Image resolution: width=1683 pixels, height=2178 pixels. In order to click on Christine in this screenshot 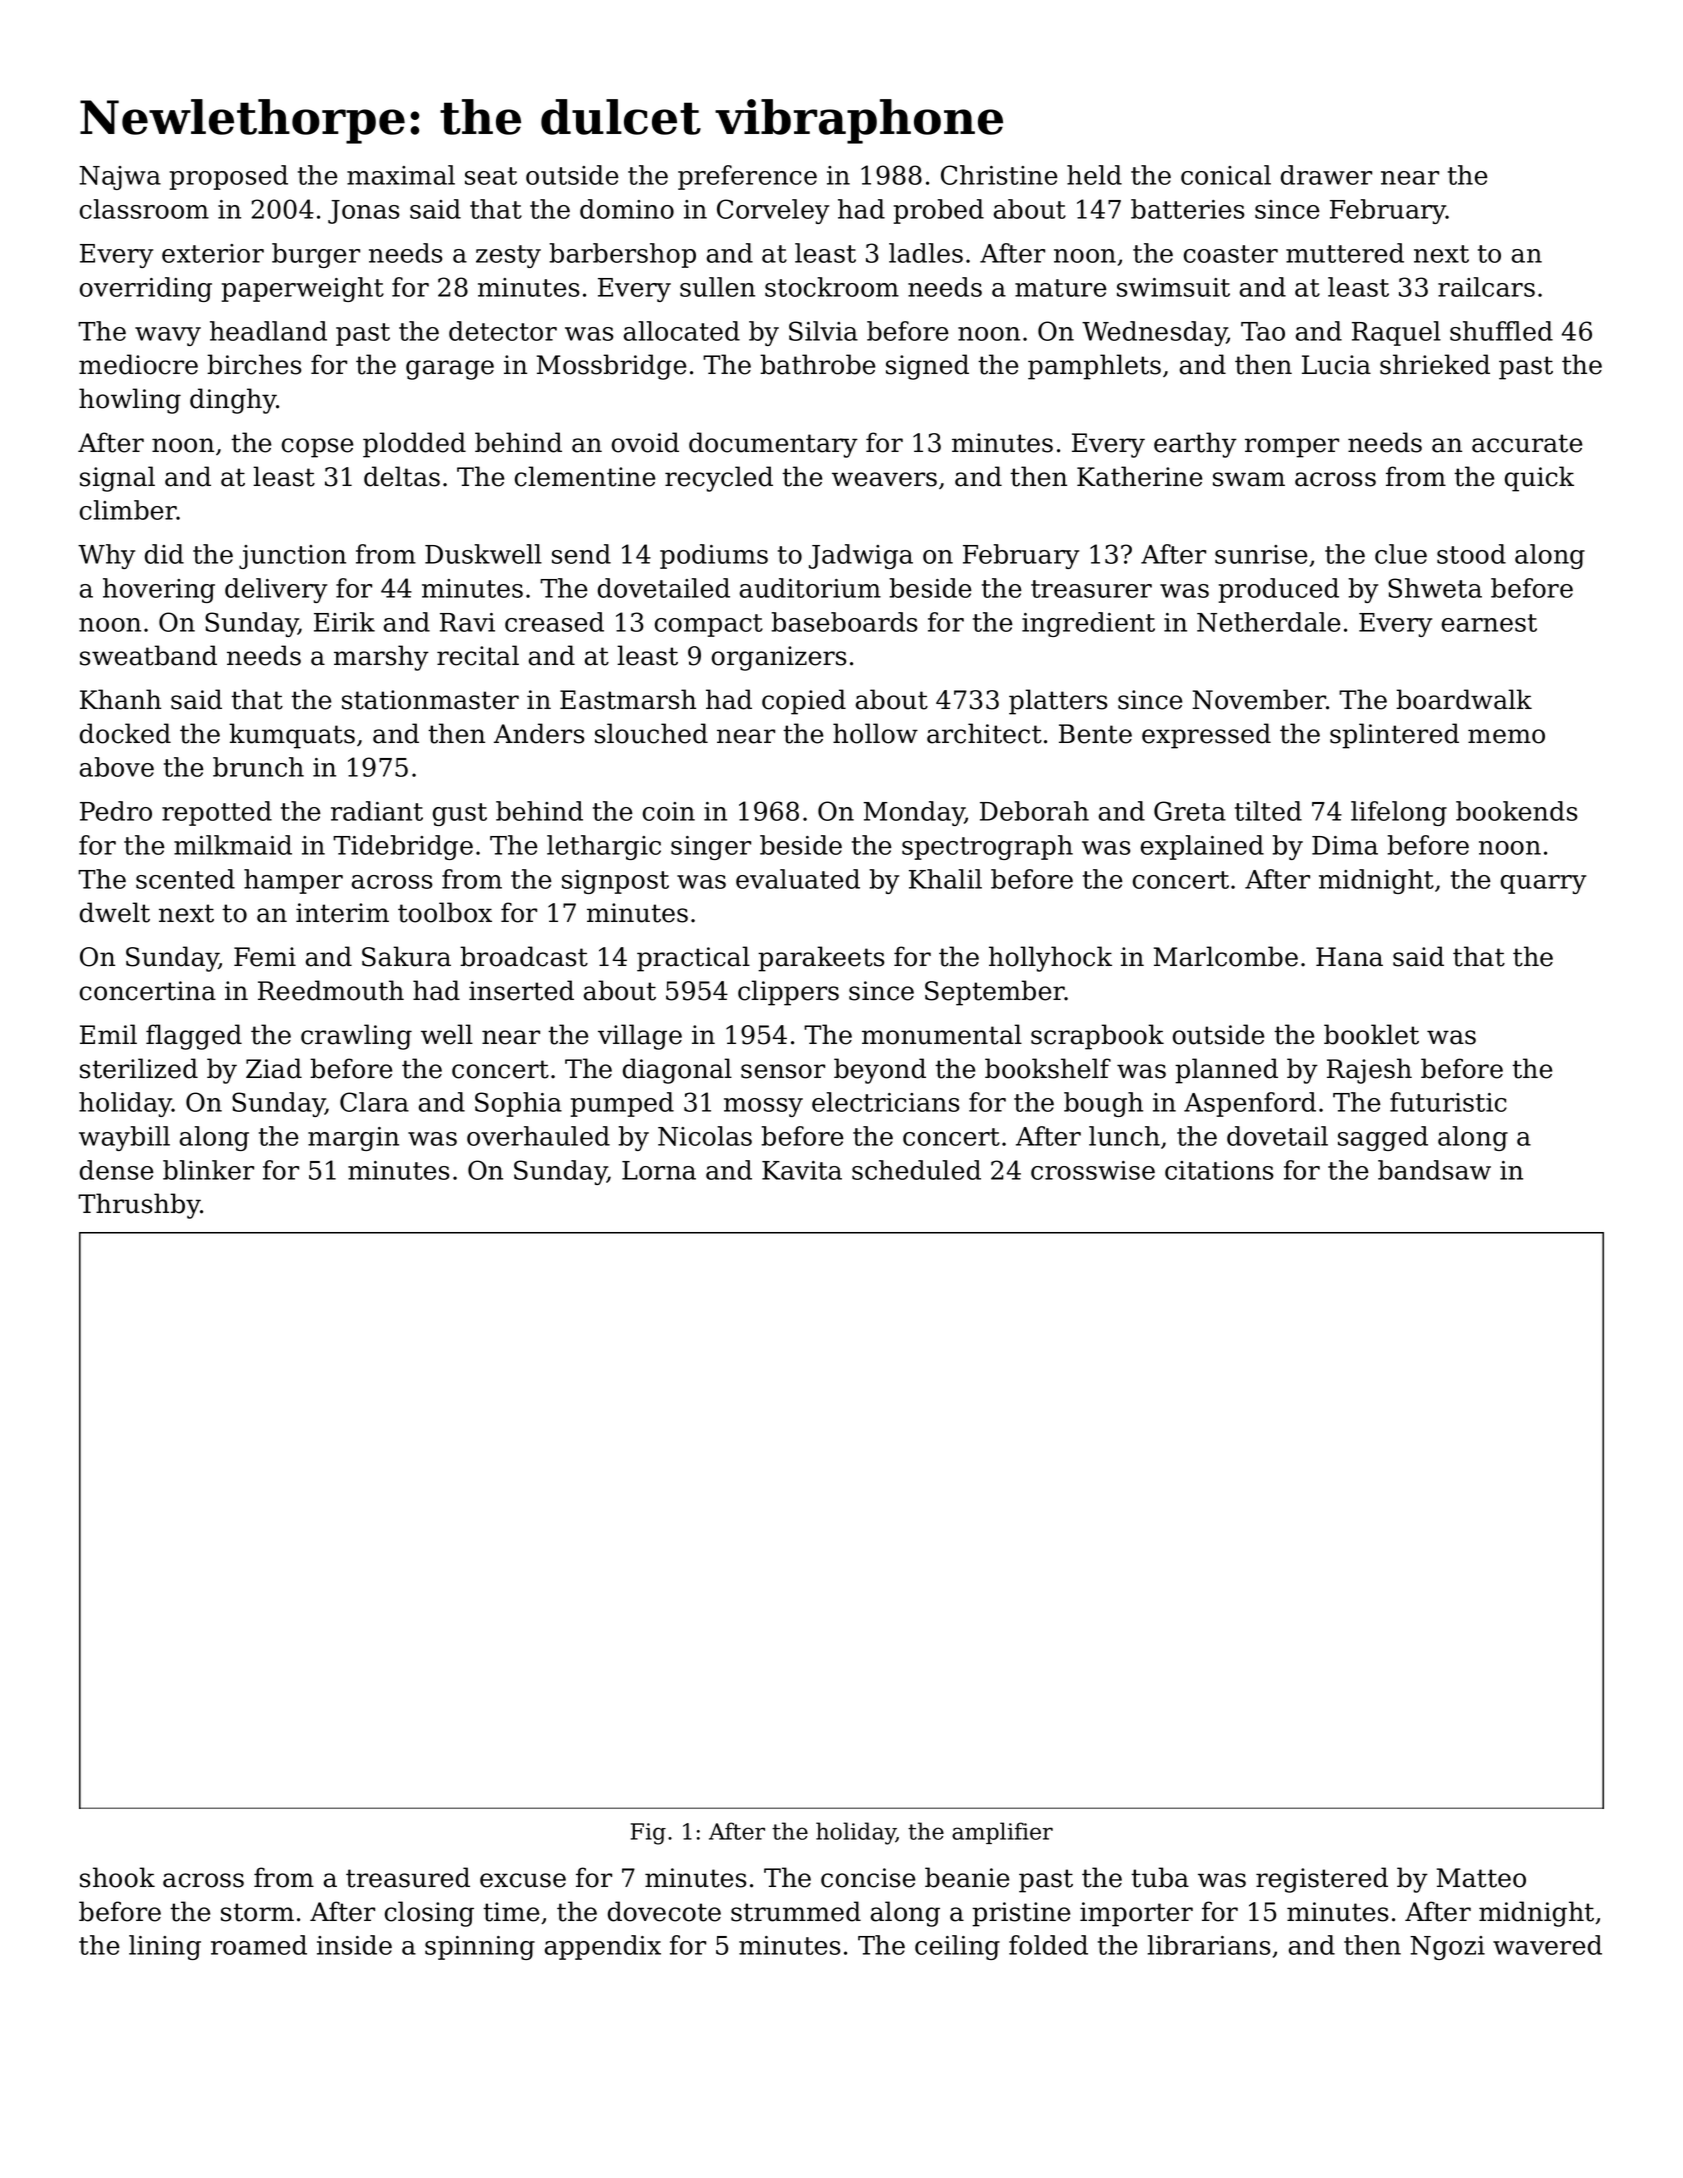, I will do `click(999, 175)`.
